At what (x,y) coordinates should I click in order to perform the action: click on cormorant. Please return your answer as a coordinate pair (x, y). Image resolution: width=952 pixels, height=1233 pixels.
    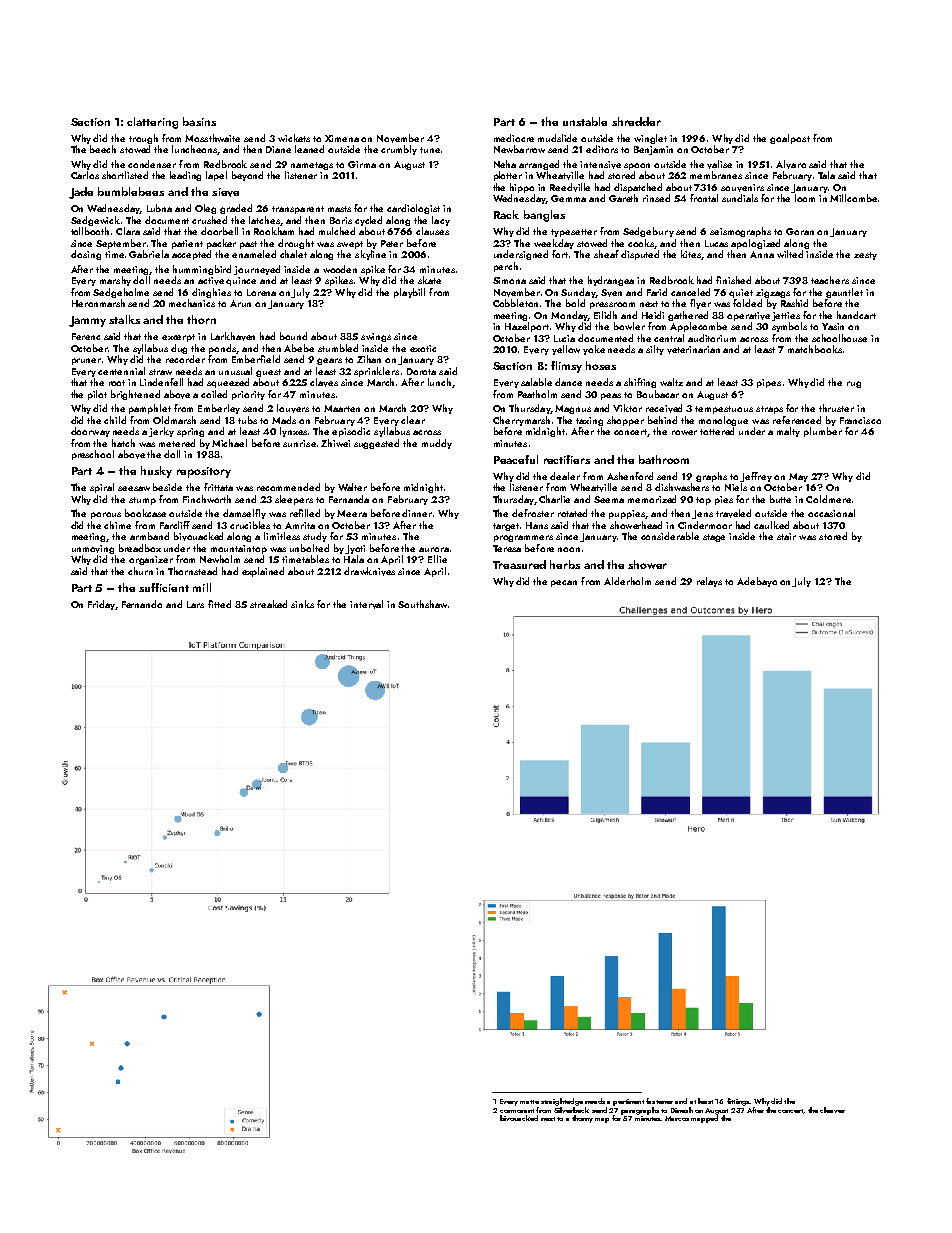
    Looking at the image, I should click on (517, 1111).
